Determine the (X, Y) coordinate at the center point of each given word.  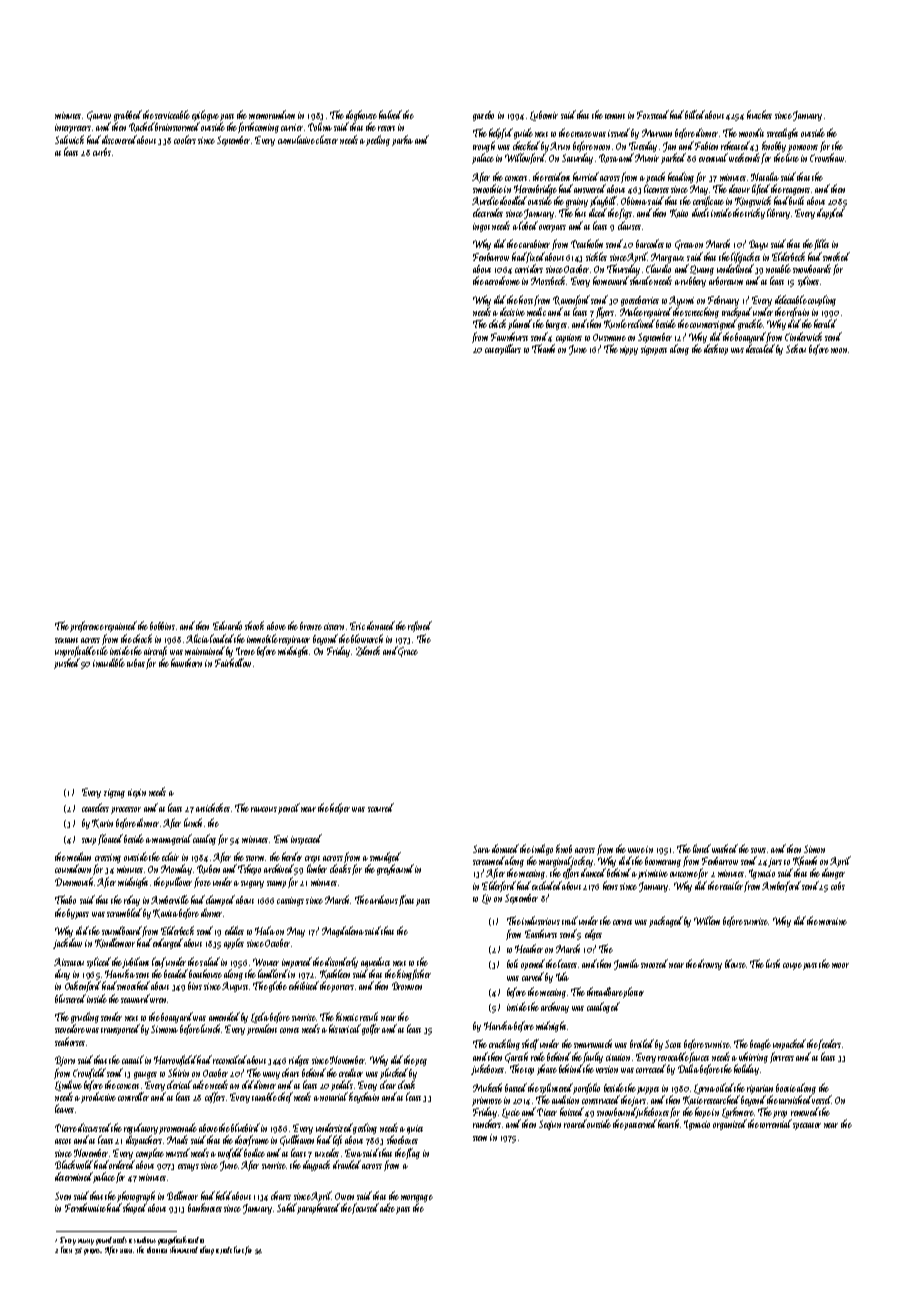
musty (86, 1242)
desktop (716, 349)
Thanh (543, 348)
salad (210, 961)
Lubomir (544, 116)
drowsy (710, 964)
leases (567, 963)
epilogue (205, 116)
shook (254, 625)
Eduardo (227, 625)
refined (420, 626)
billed (695, 114)
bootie (786, 1088)
